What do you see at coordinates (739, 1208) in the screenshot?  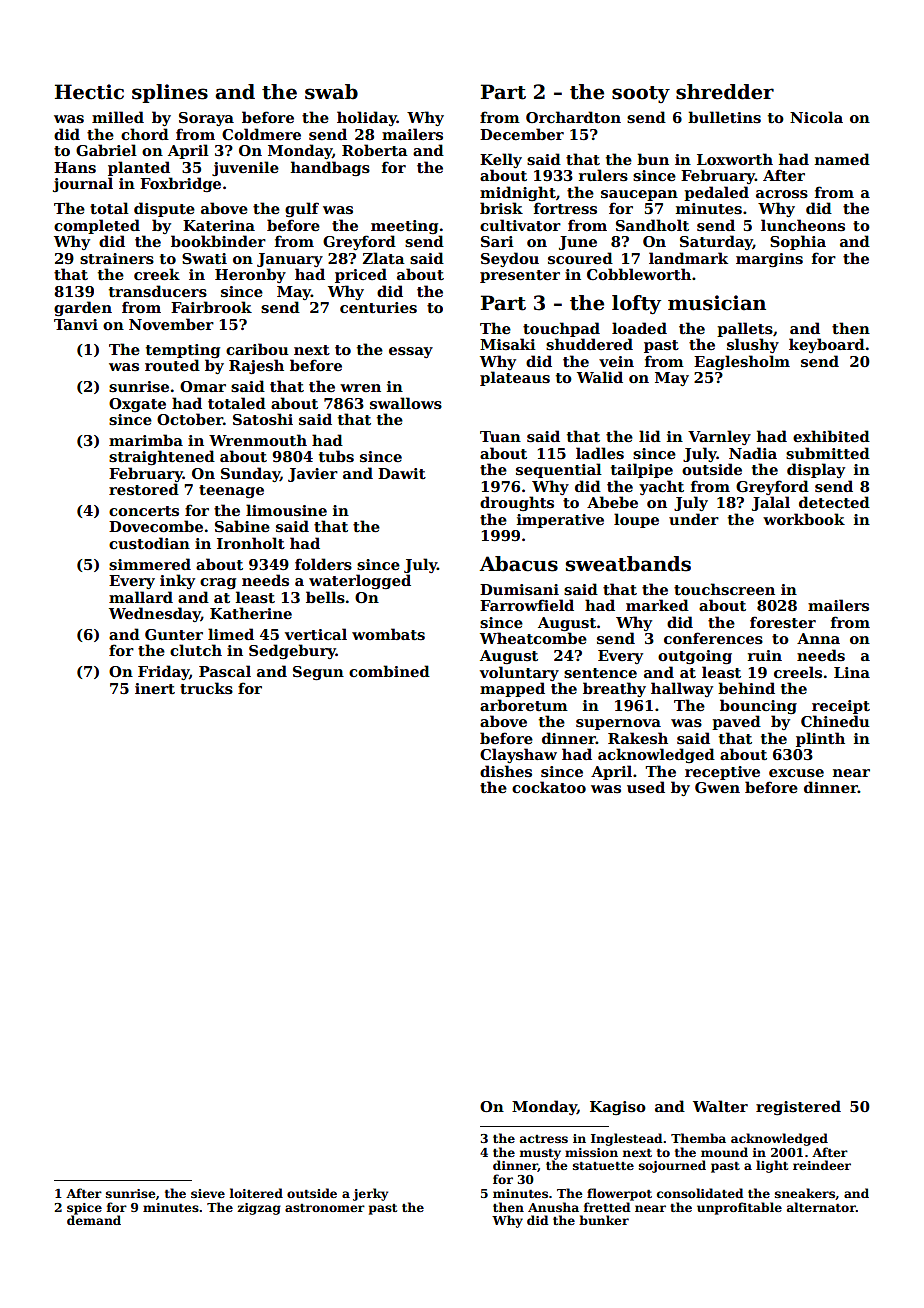 I see `unprofitable` at bounding box center [739, 1208].
